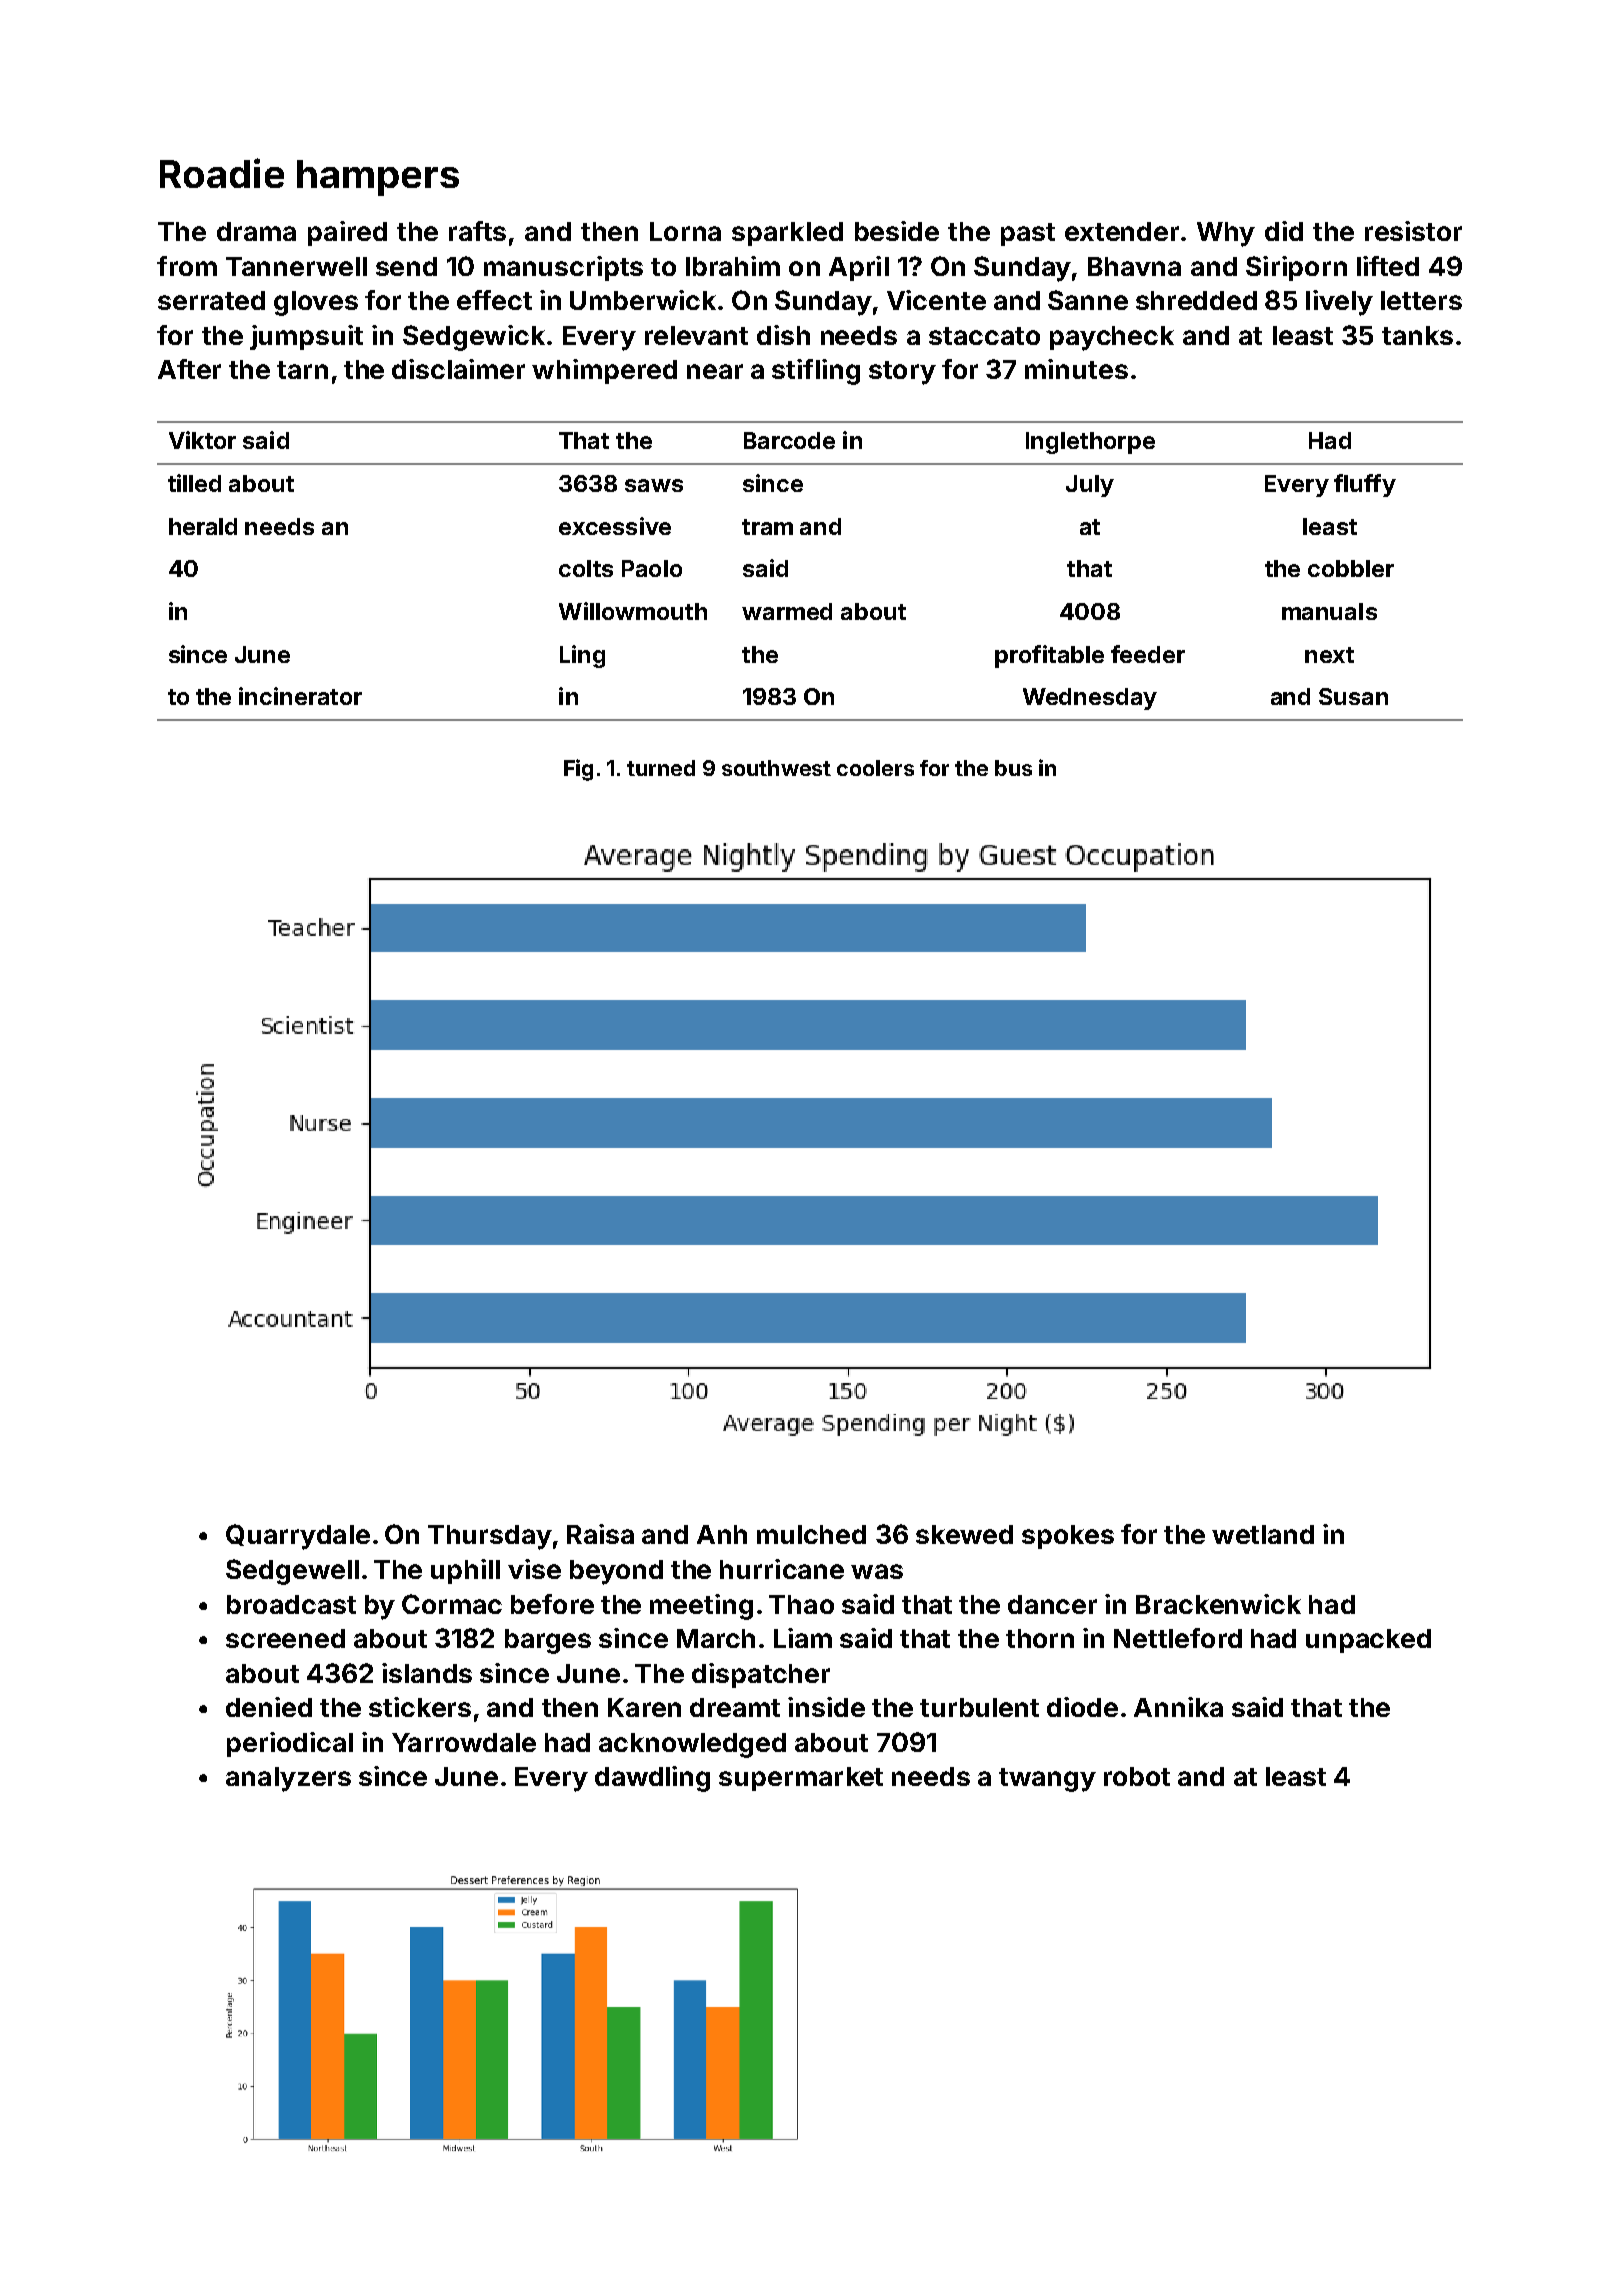 The image size is (1620, 2292). I want to click on incinerator, so click(300, 696).
